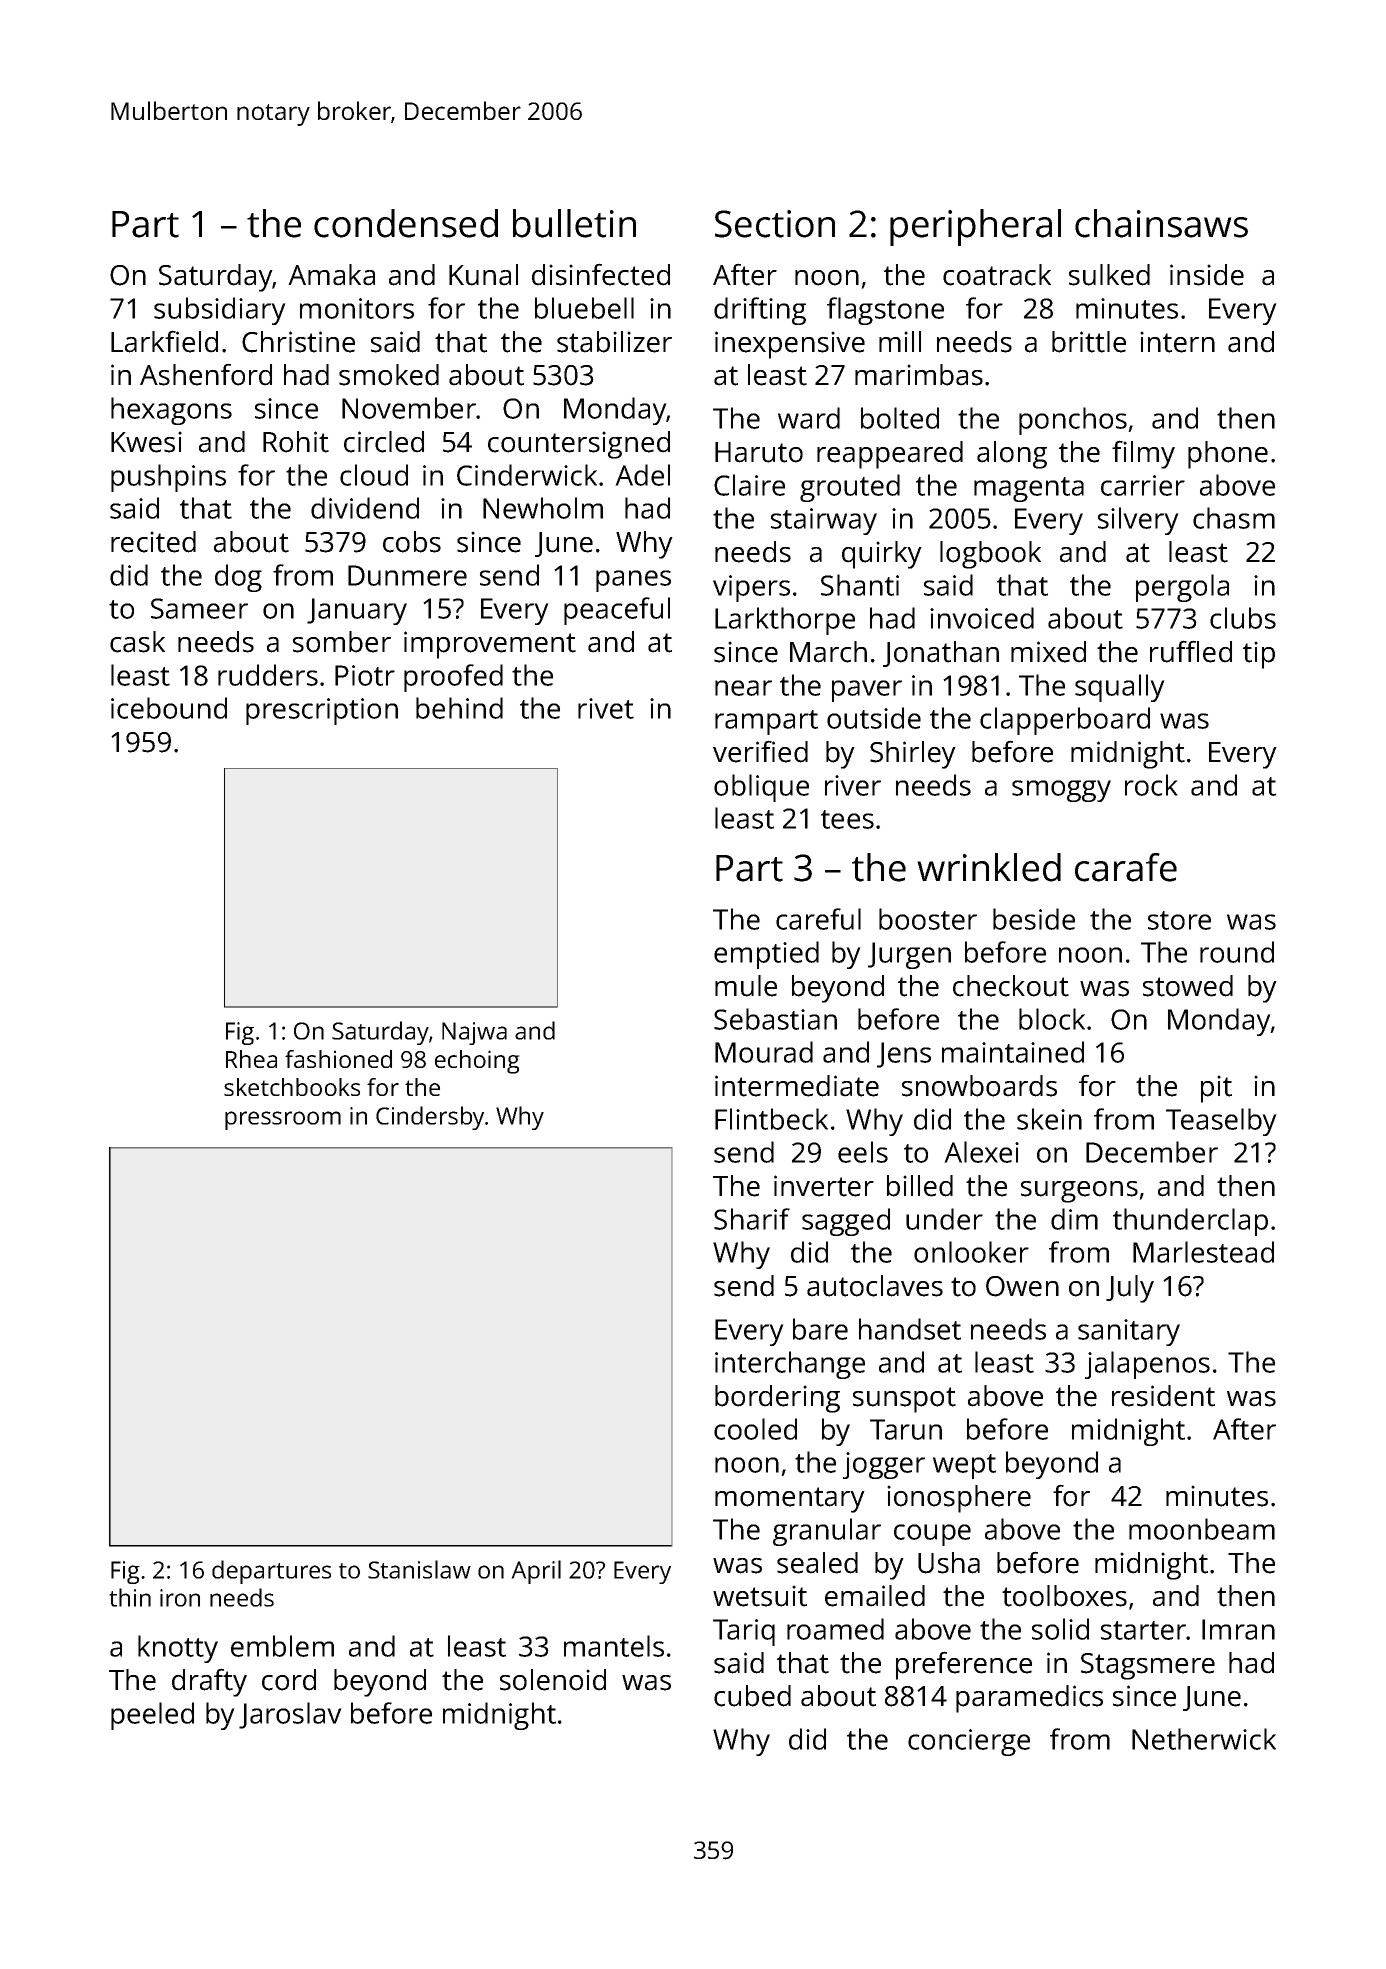 The height and width of the screenshot is (1969, 1386). I want to click on pit, so click(1216, 1089).
